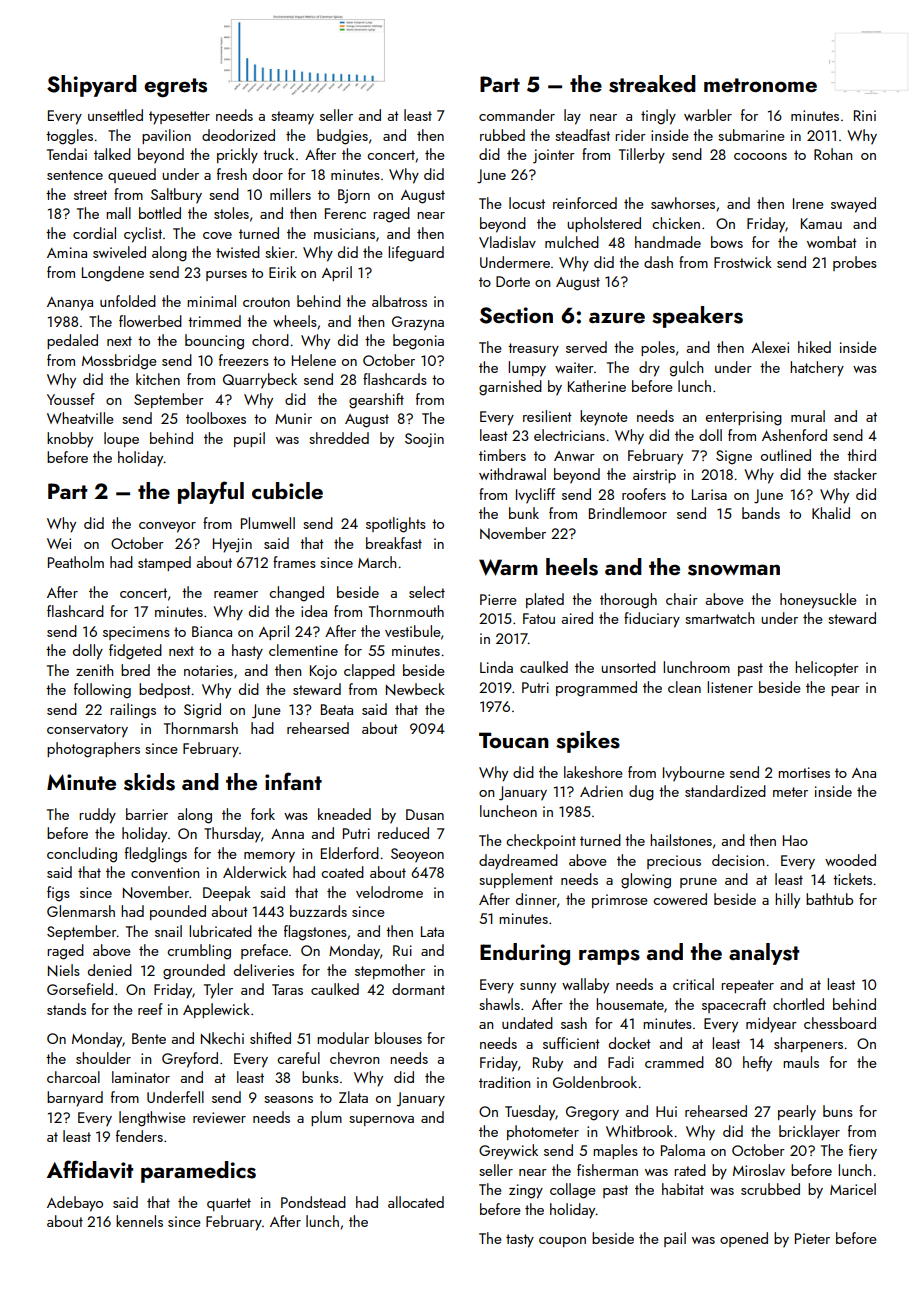  I want to click on Newbeck, so click(415, 689).
